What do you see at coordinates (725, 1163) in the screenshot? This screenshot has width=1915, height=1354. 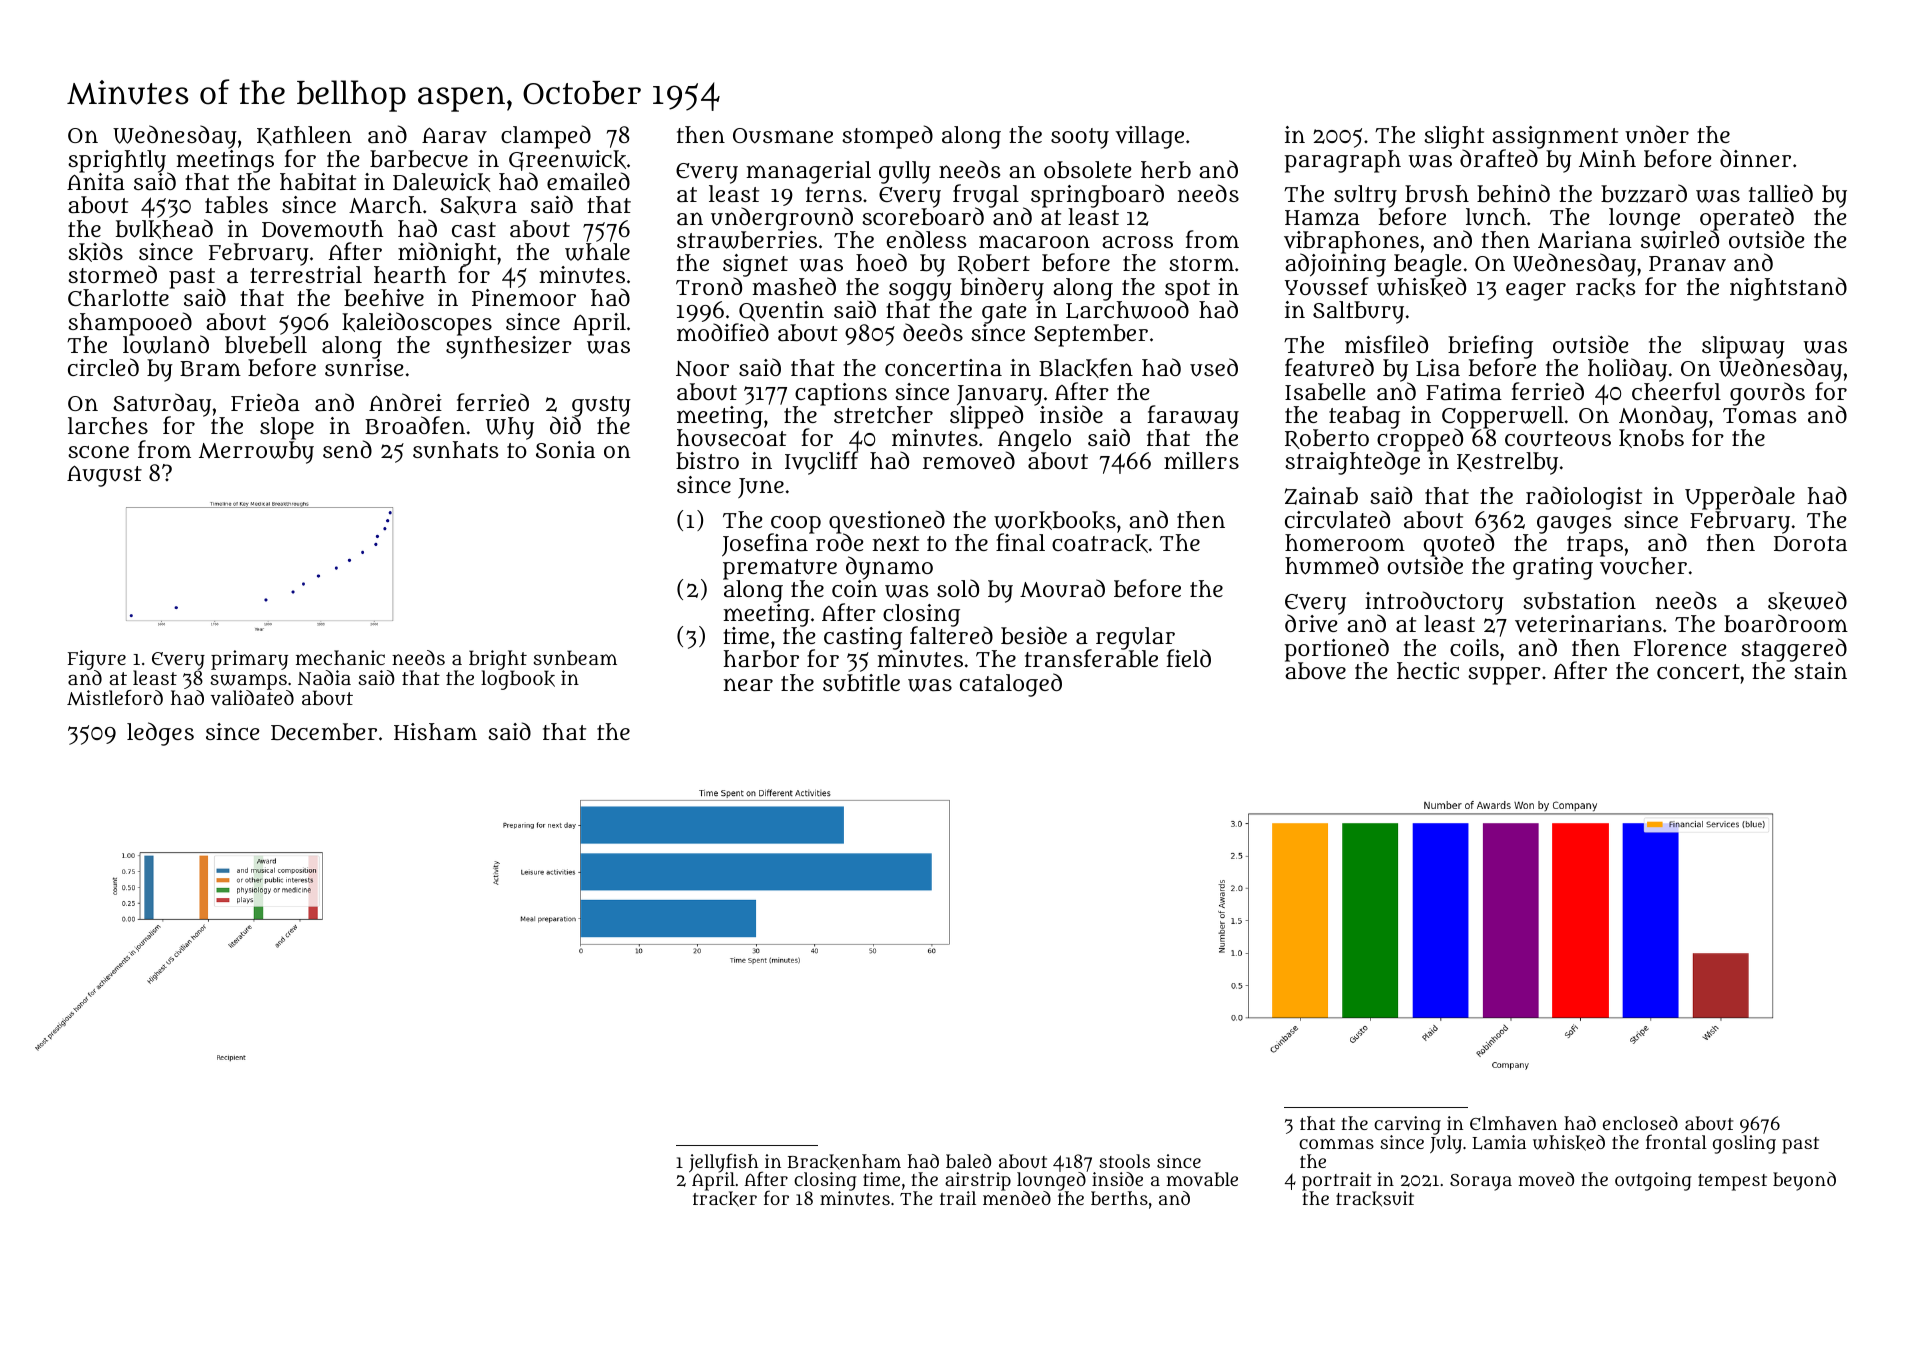 I see `jellyfish` at bounding box center [725, 1163].
